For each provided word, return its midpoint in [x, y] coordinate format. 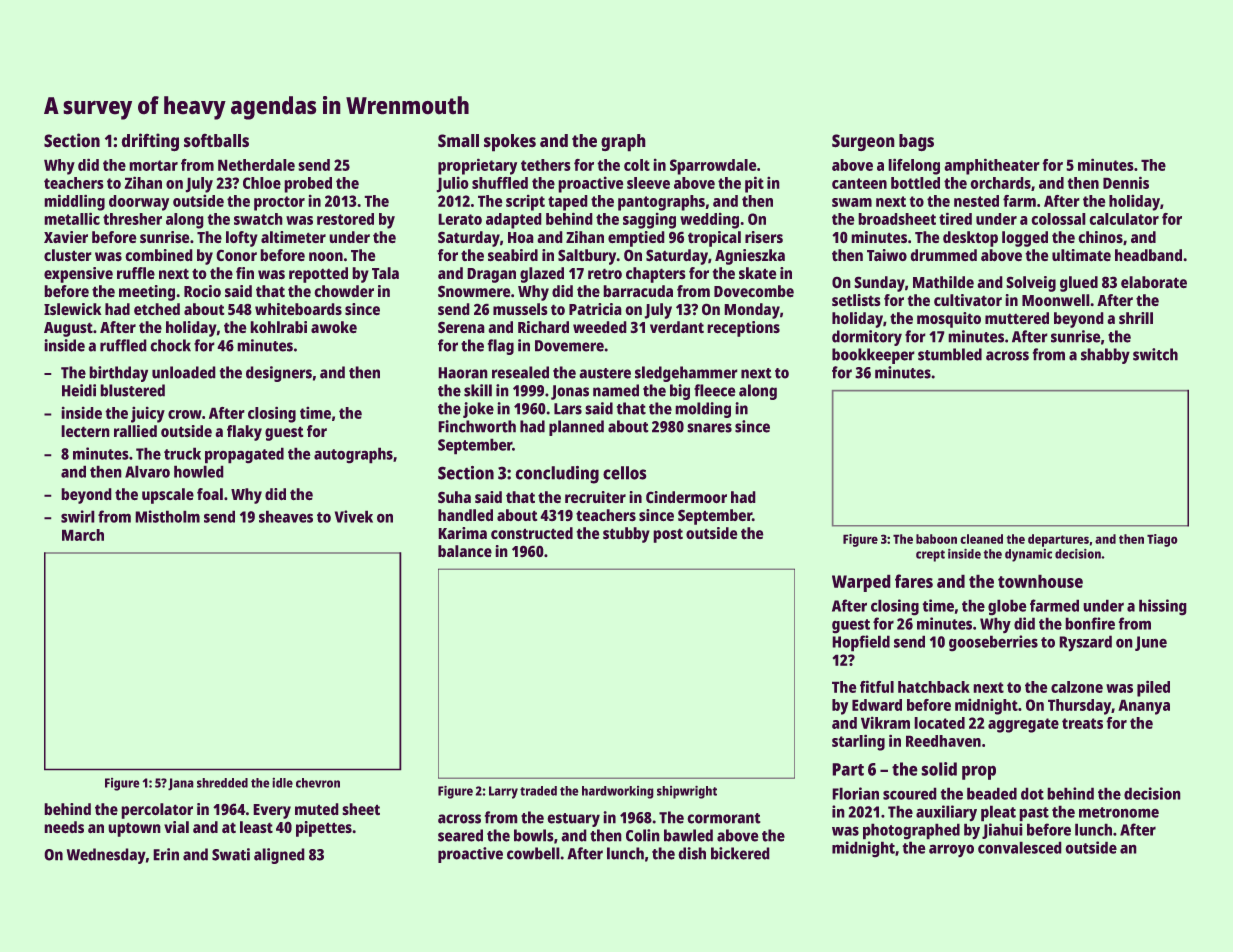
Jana [180, 784]
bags [916, 142]
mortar [154, 165]
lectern [85, 431]
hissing [1162, 607]
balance [465, 551]
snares [710, 428]
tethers [545, 165]
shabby [1105, 356]
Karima [463, 533]
